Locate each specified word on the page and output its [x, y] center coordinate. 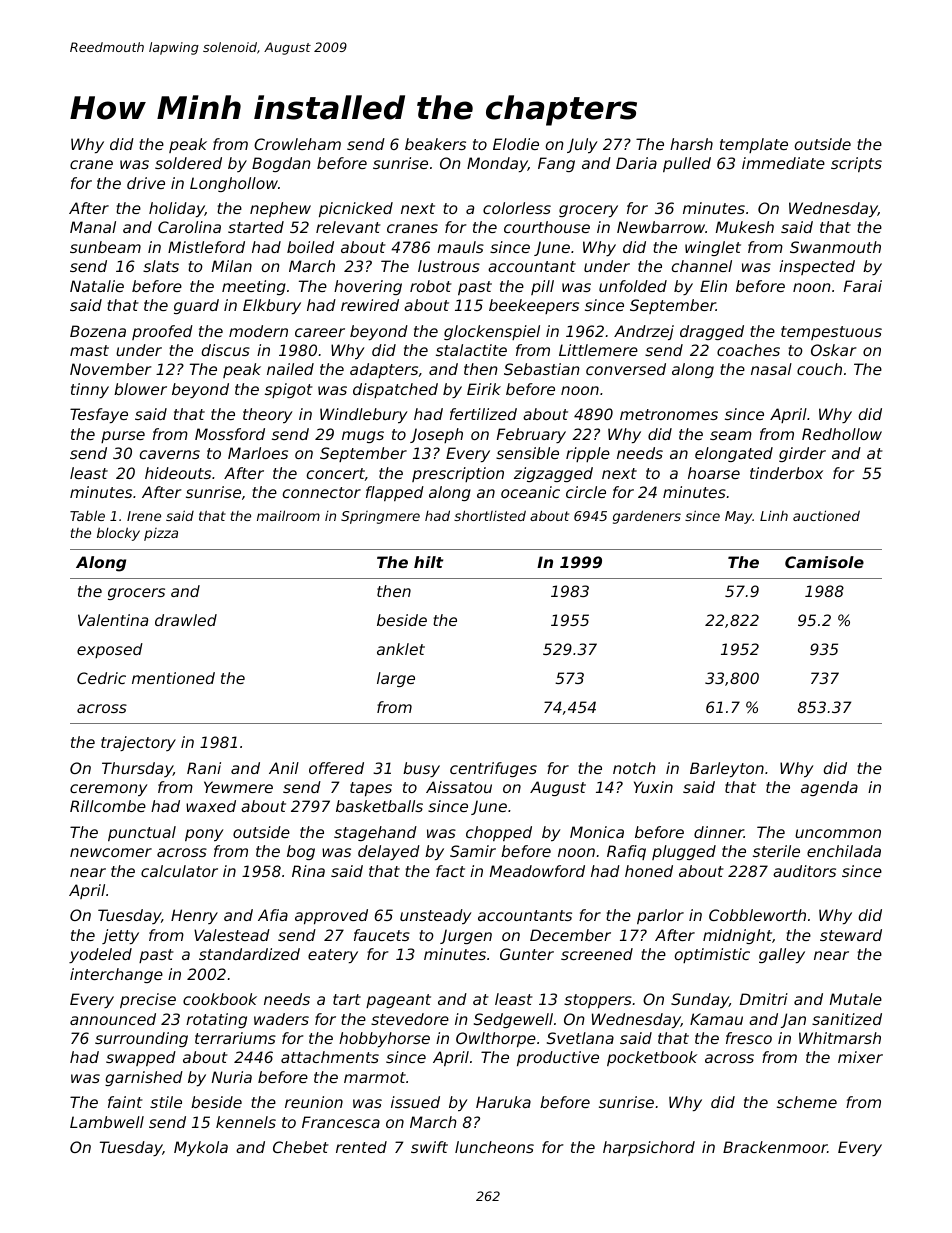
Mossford [230, 434]
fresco [749, 1038]
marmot [375, 1077]
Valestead [232, 935]
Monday [497, 164]
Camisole [824, 562]
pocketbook [652, 1058]
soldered [188, 163]
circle [586, 492]
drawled [186, 620]
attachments [330, 1057]
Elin [713, 286]
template [754, 145]
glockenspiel [492, 332]
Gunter [527, 954]
